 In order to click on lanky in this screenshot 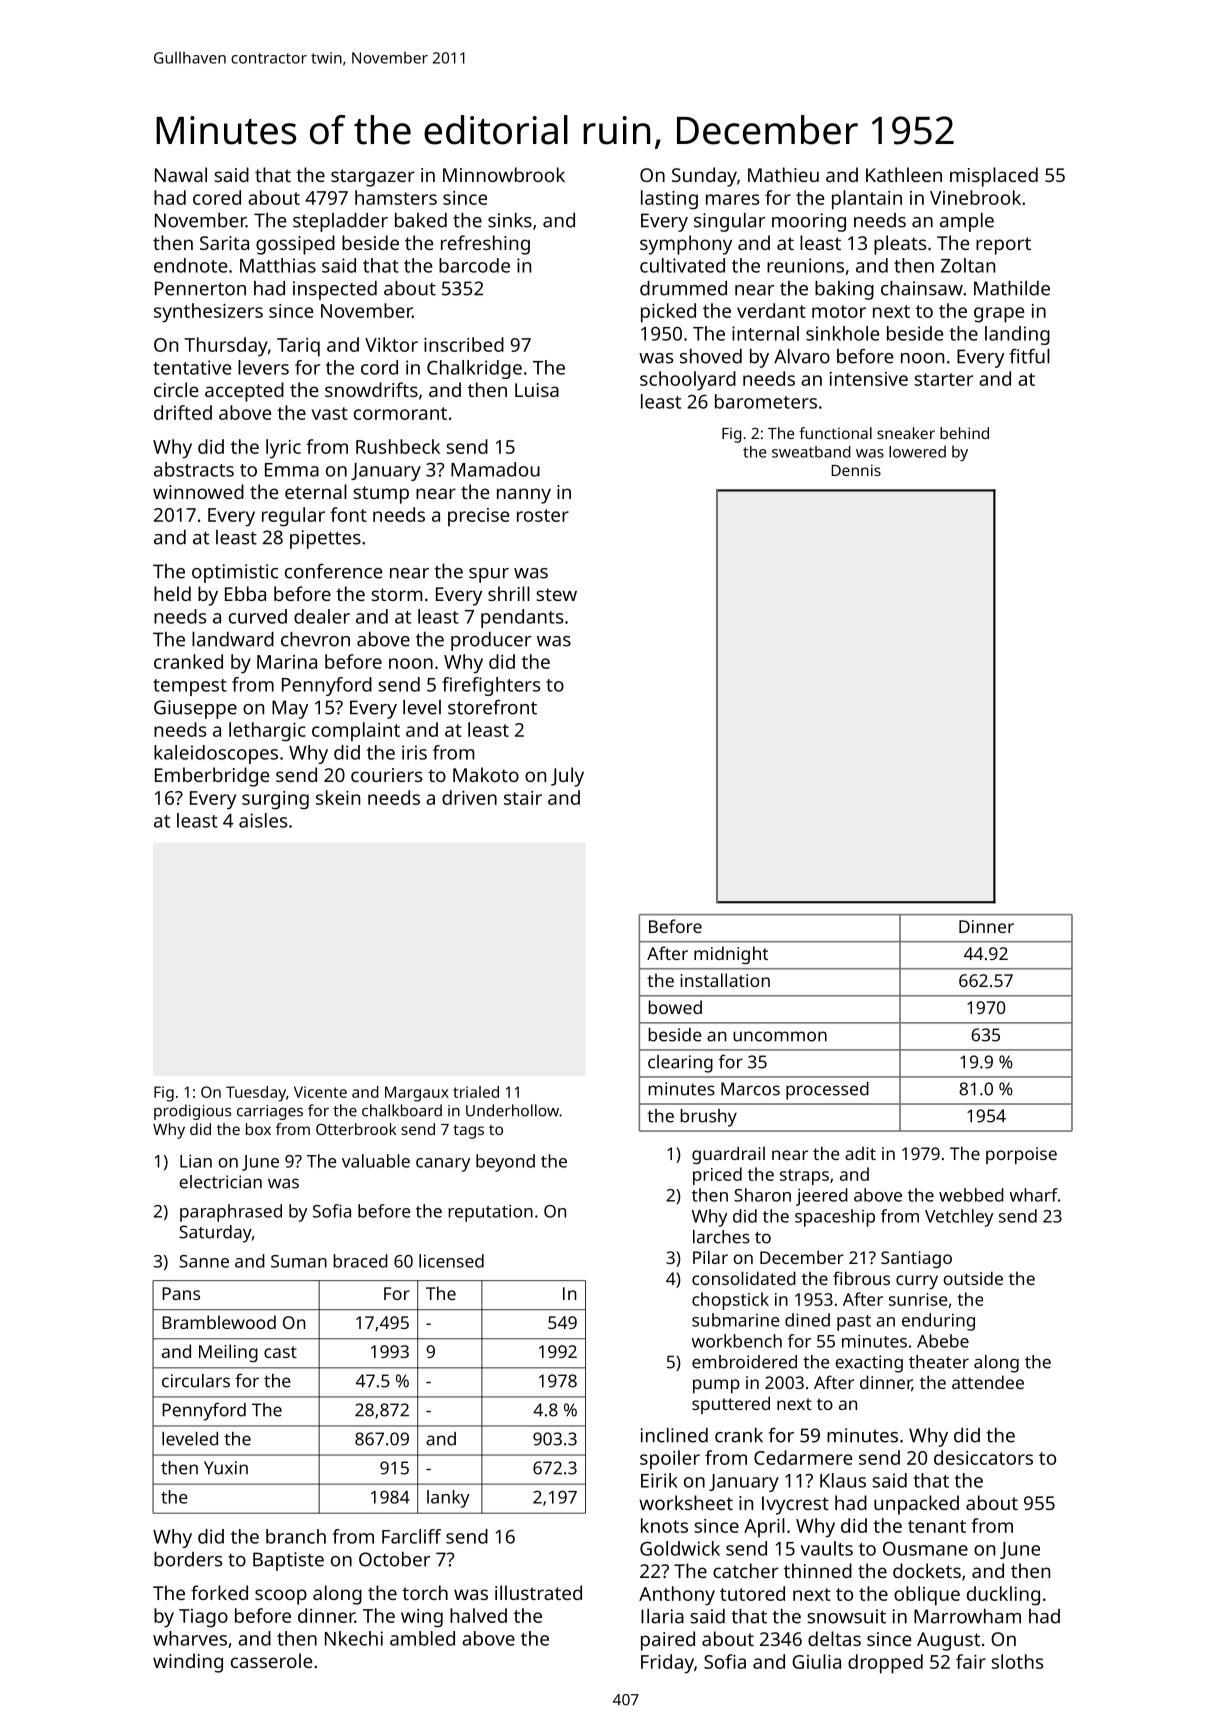, I will do `click(448, 1499)`.
